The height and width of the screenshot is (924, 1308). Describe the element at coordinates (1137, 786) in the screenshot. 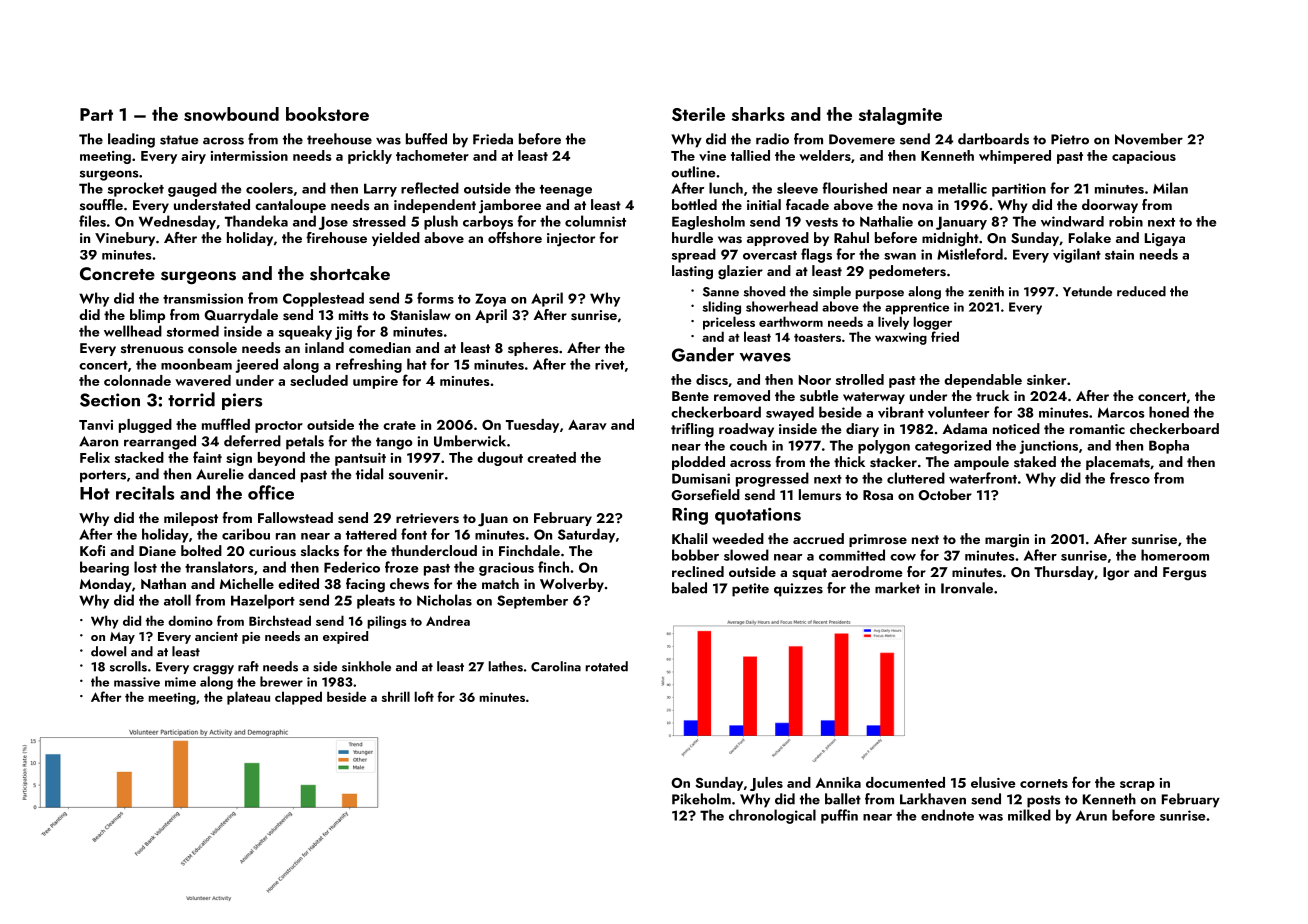

I see `scrap` at that location.
